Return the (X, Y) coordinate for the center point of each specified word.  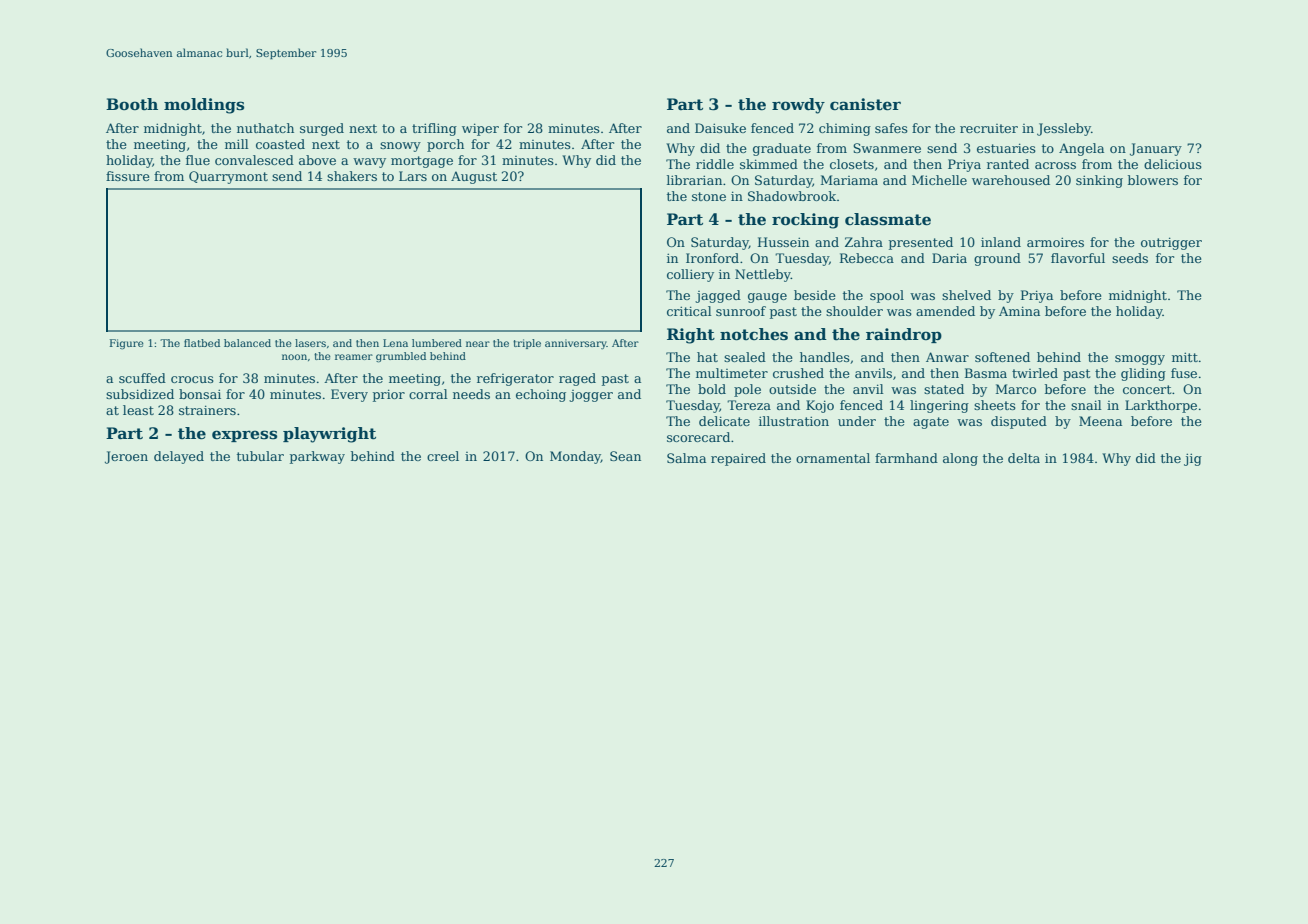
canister (865, 104)
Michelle (939, 180)
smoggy (1140, 360)
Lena (395, 343)
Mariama (849, 180)
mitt (1185, 357)
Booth (132, 104)
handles (825, 357)
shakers (352, 176)
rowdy (798, 106)
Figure (127, 344)
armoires (1055, 242)
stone (709, 196)
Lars (413, 176)
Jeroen (126, 457)
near (478, 344)
